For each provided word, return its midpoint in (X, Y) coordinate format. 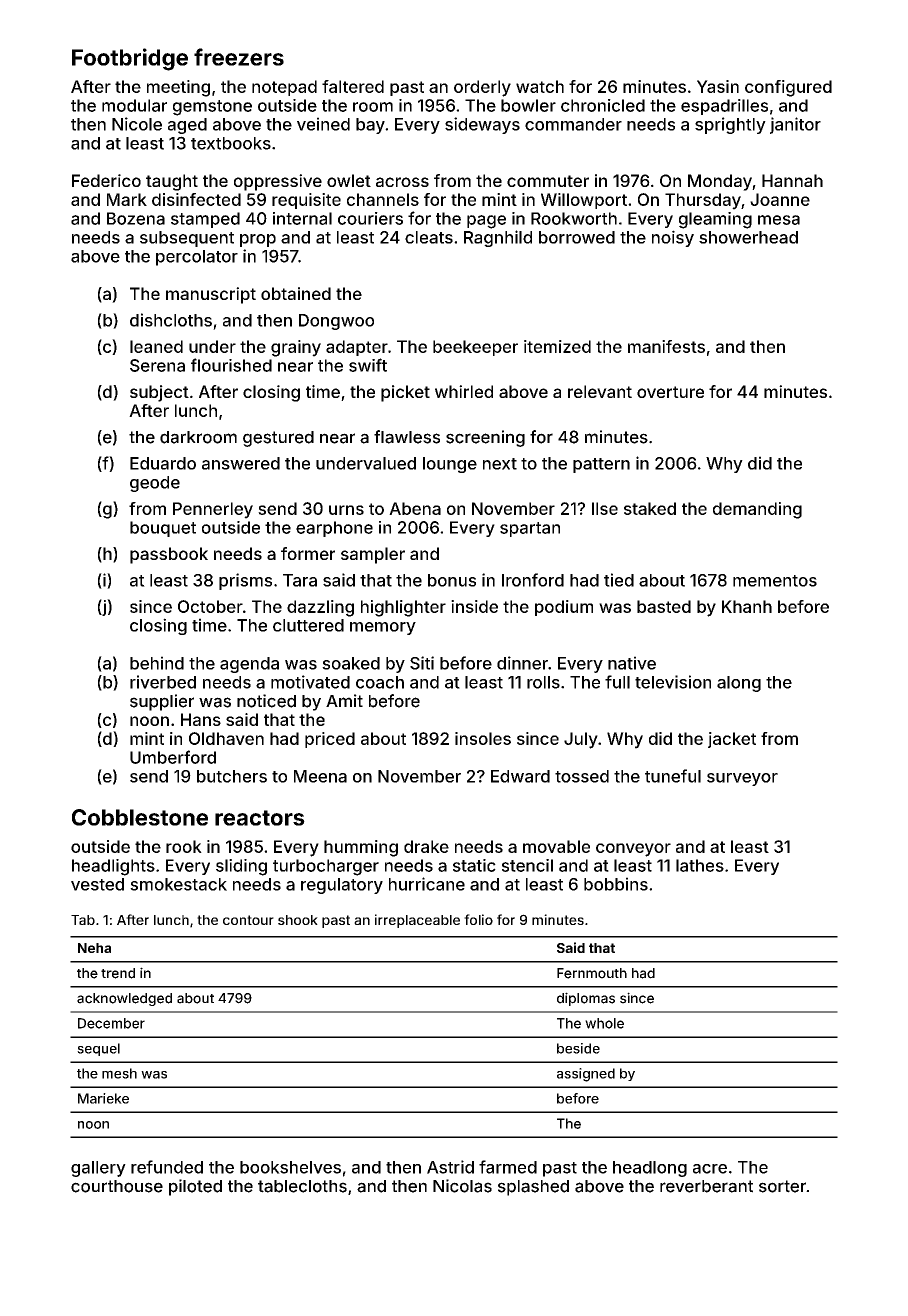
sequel (98, 1049)
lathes (700, 865)
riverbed (163, 682)
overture (670, 392)
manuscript (211, 295)
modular (134, 105)
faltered (353, 86)
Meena (320, 776)
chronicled (603, 105)
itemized (557, 346)
